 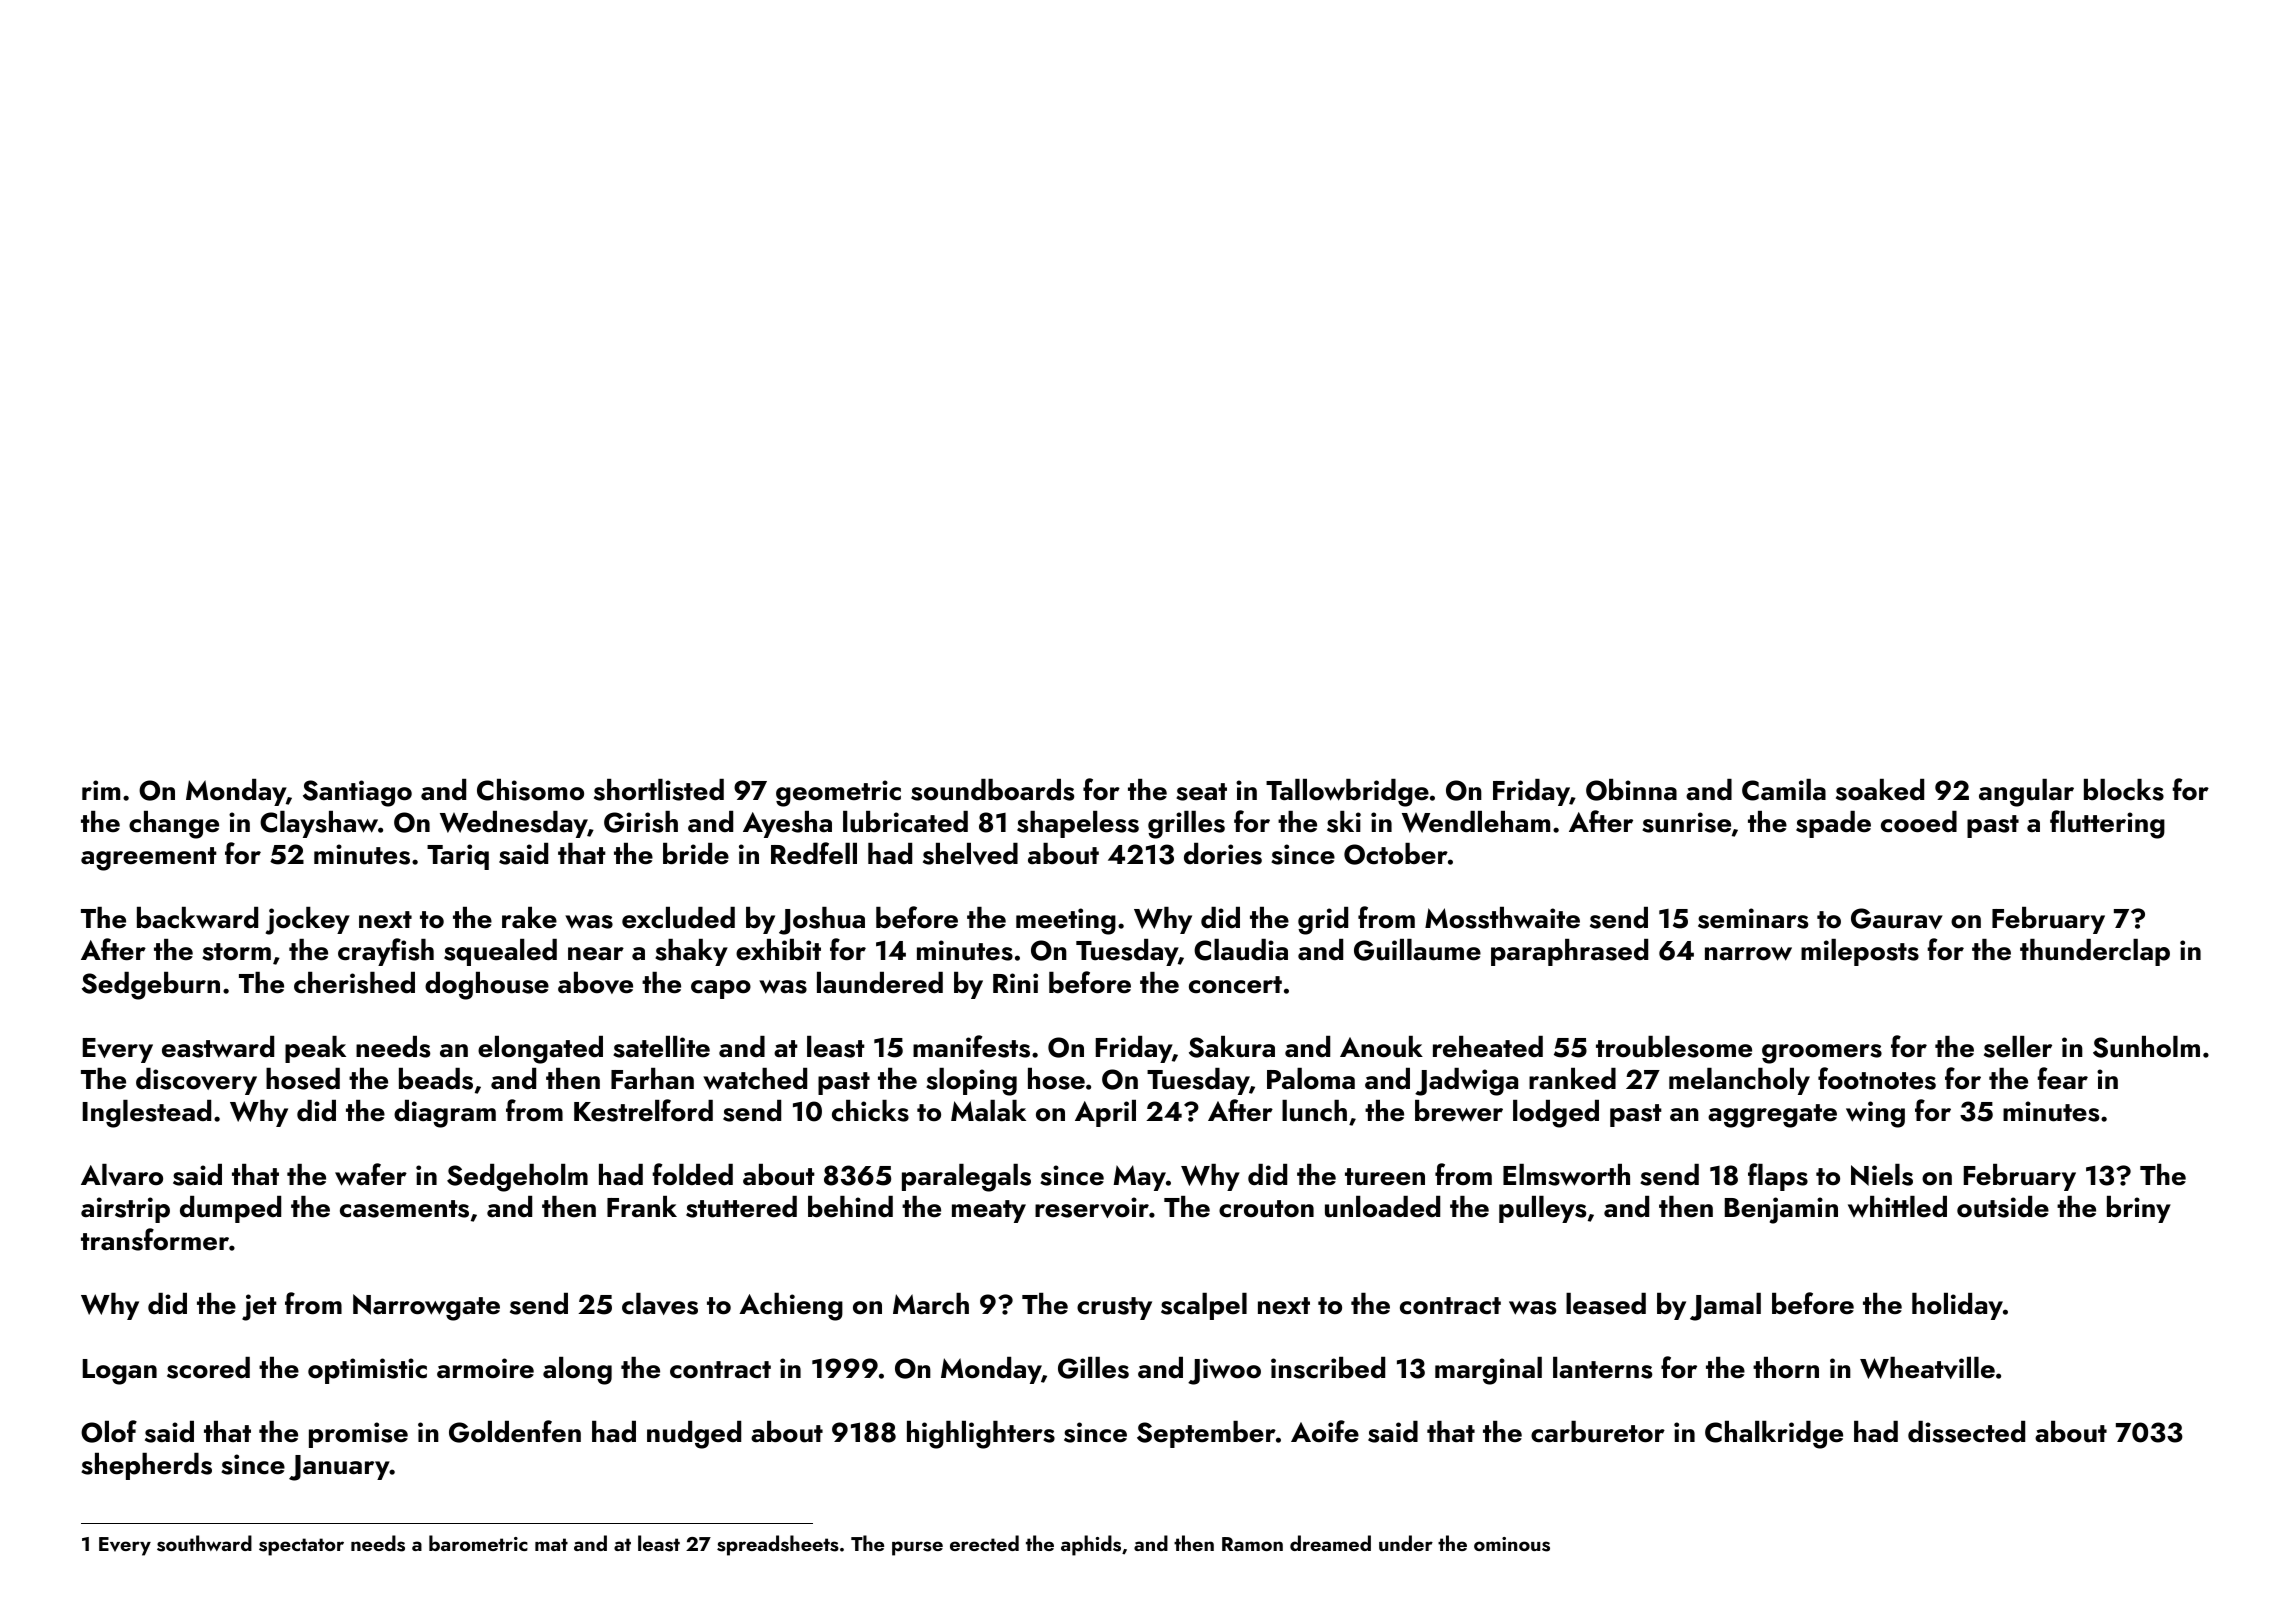 What do you see at coordinates (1753, 918) in the page?
I see `seminars` at bounding box center [1753, 918].
